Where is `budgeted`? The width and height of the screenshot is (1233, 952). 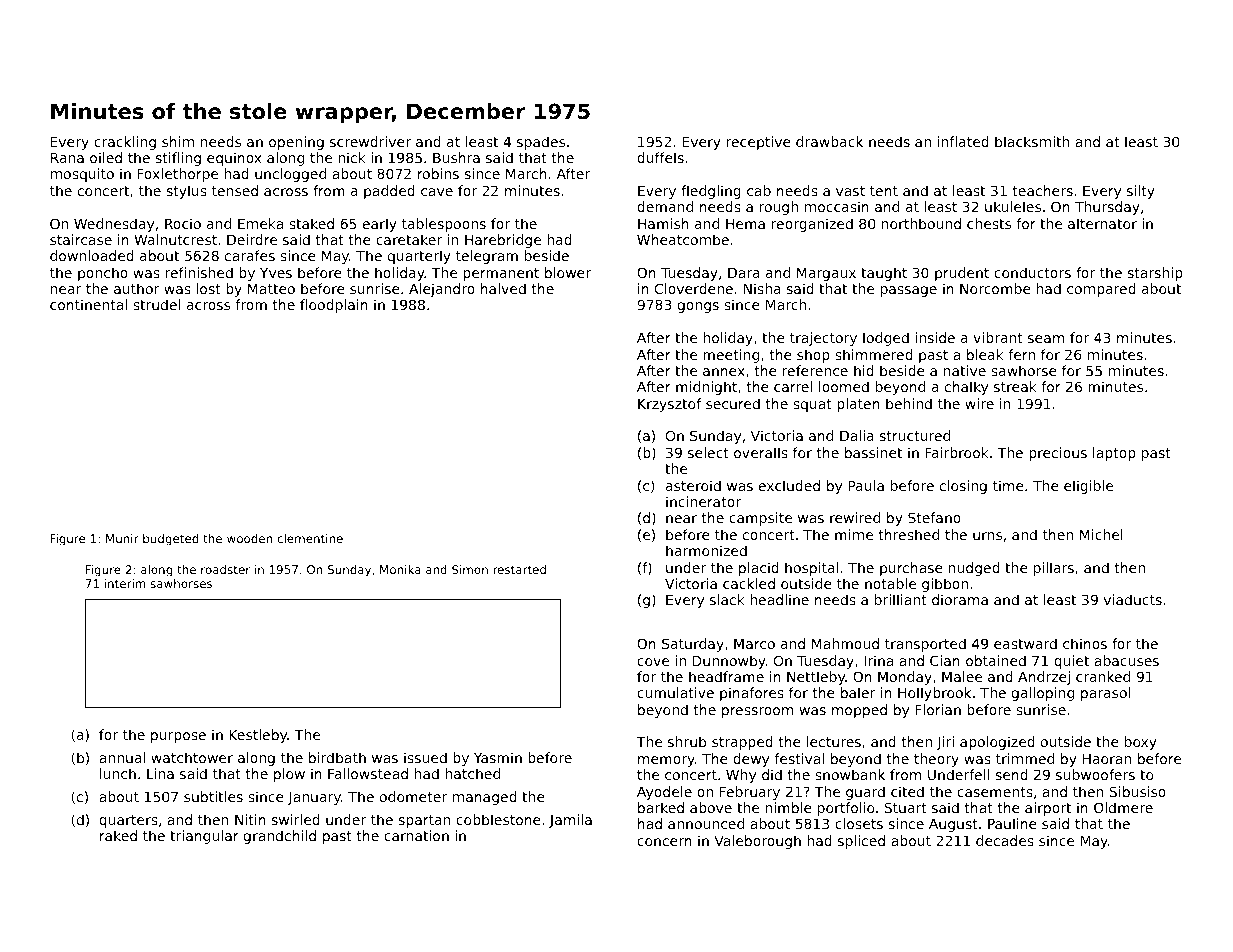 budgeted is located at coordinates (170, 540).
